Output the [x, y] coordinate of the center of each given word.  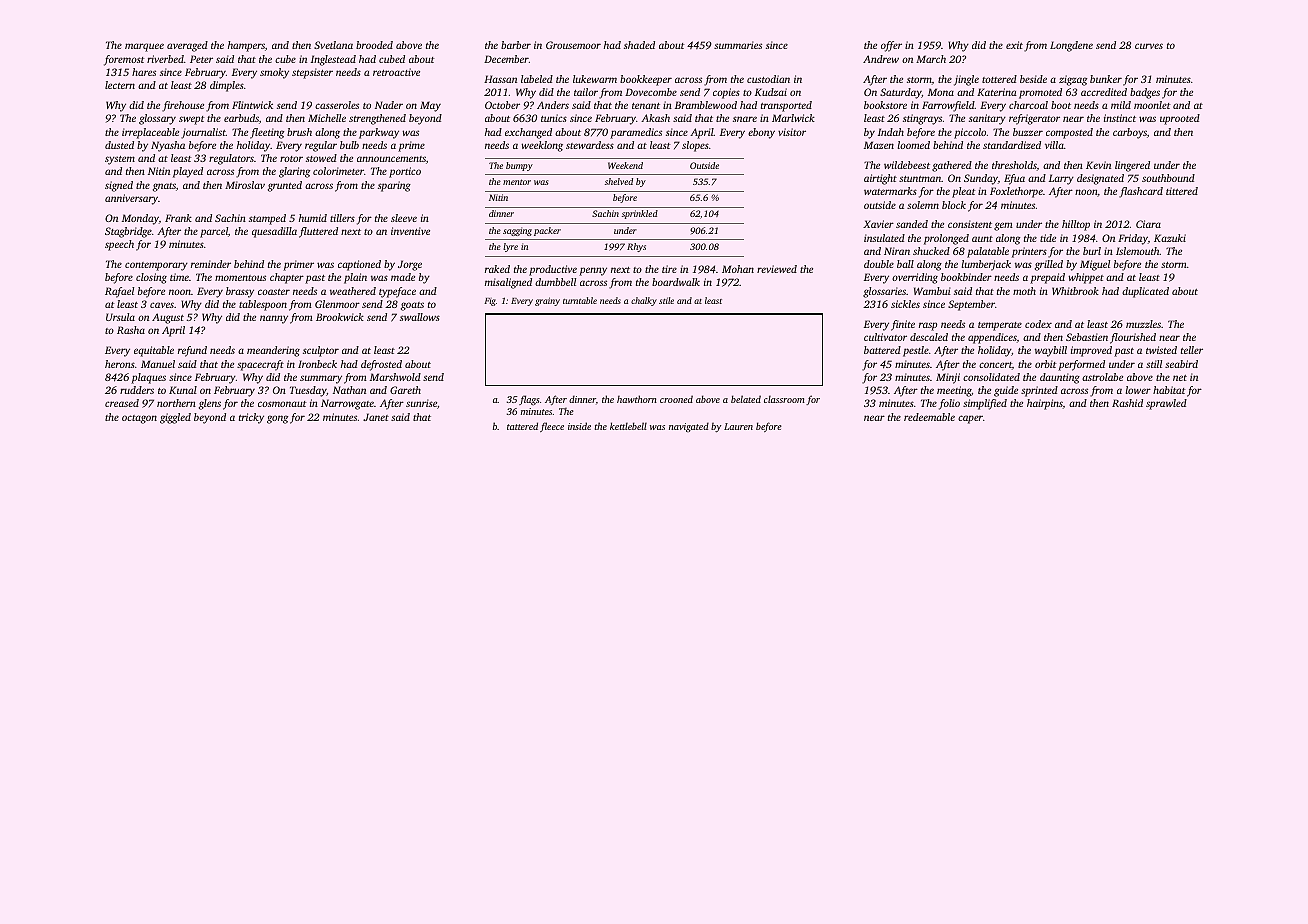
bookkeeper [646, 80]
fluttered [318, 232]
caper [970, 419]
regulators [231, 159]
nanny [274, 319]
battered [882, 350]
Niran [897, 251]
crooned [676, 399]
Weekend [625, 165]
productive [553, 270]
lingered [1132, 166]
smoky [274, 73]
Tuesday [308, 391]
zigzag [1073, 80]
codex [1038, 324]
